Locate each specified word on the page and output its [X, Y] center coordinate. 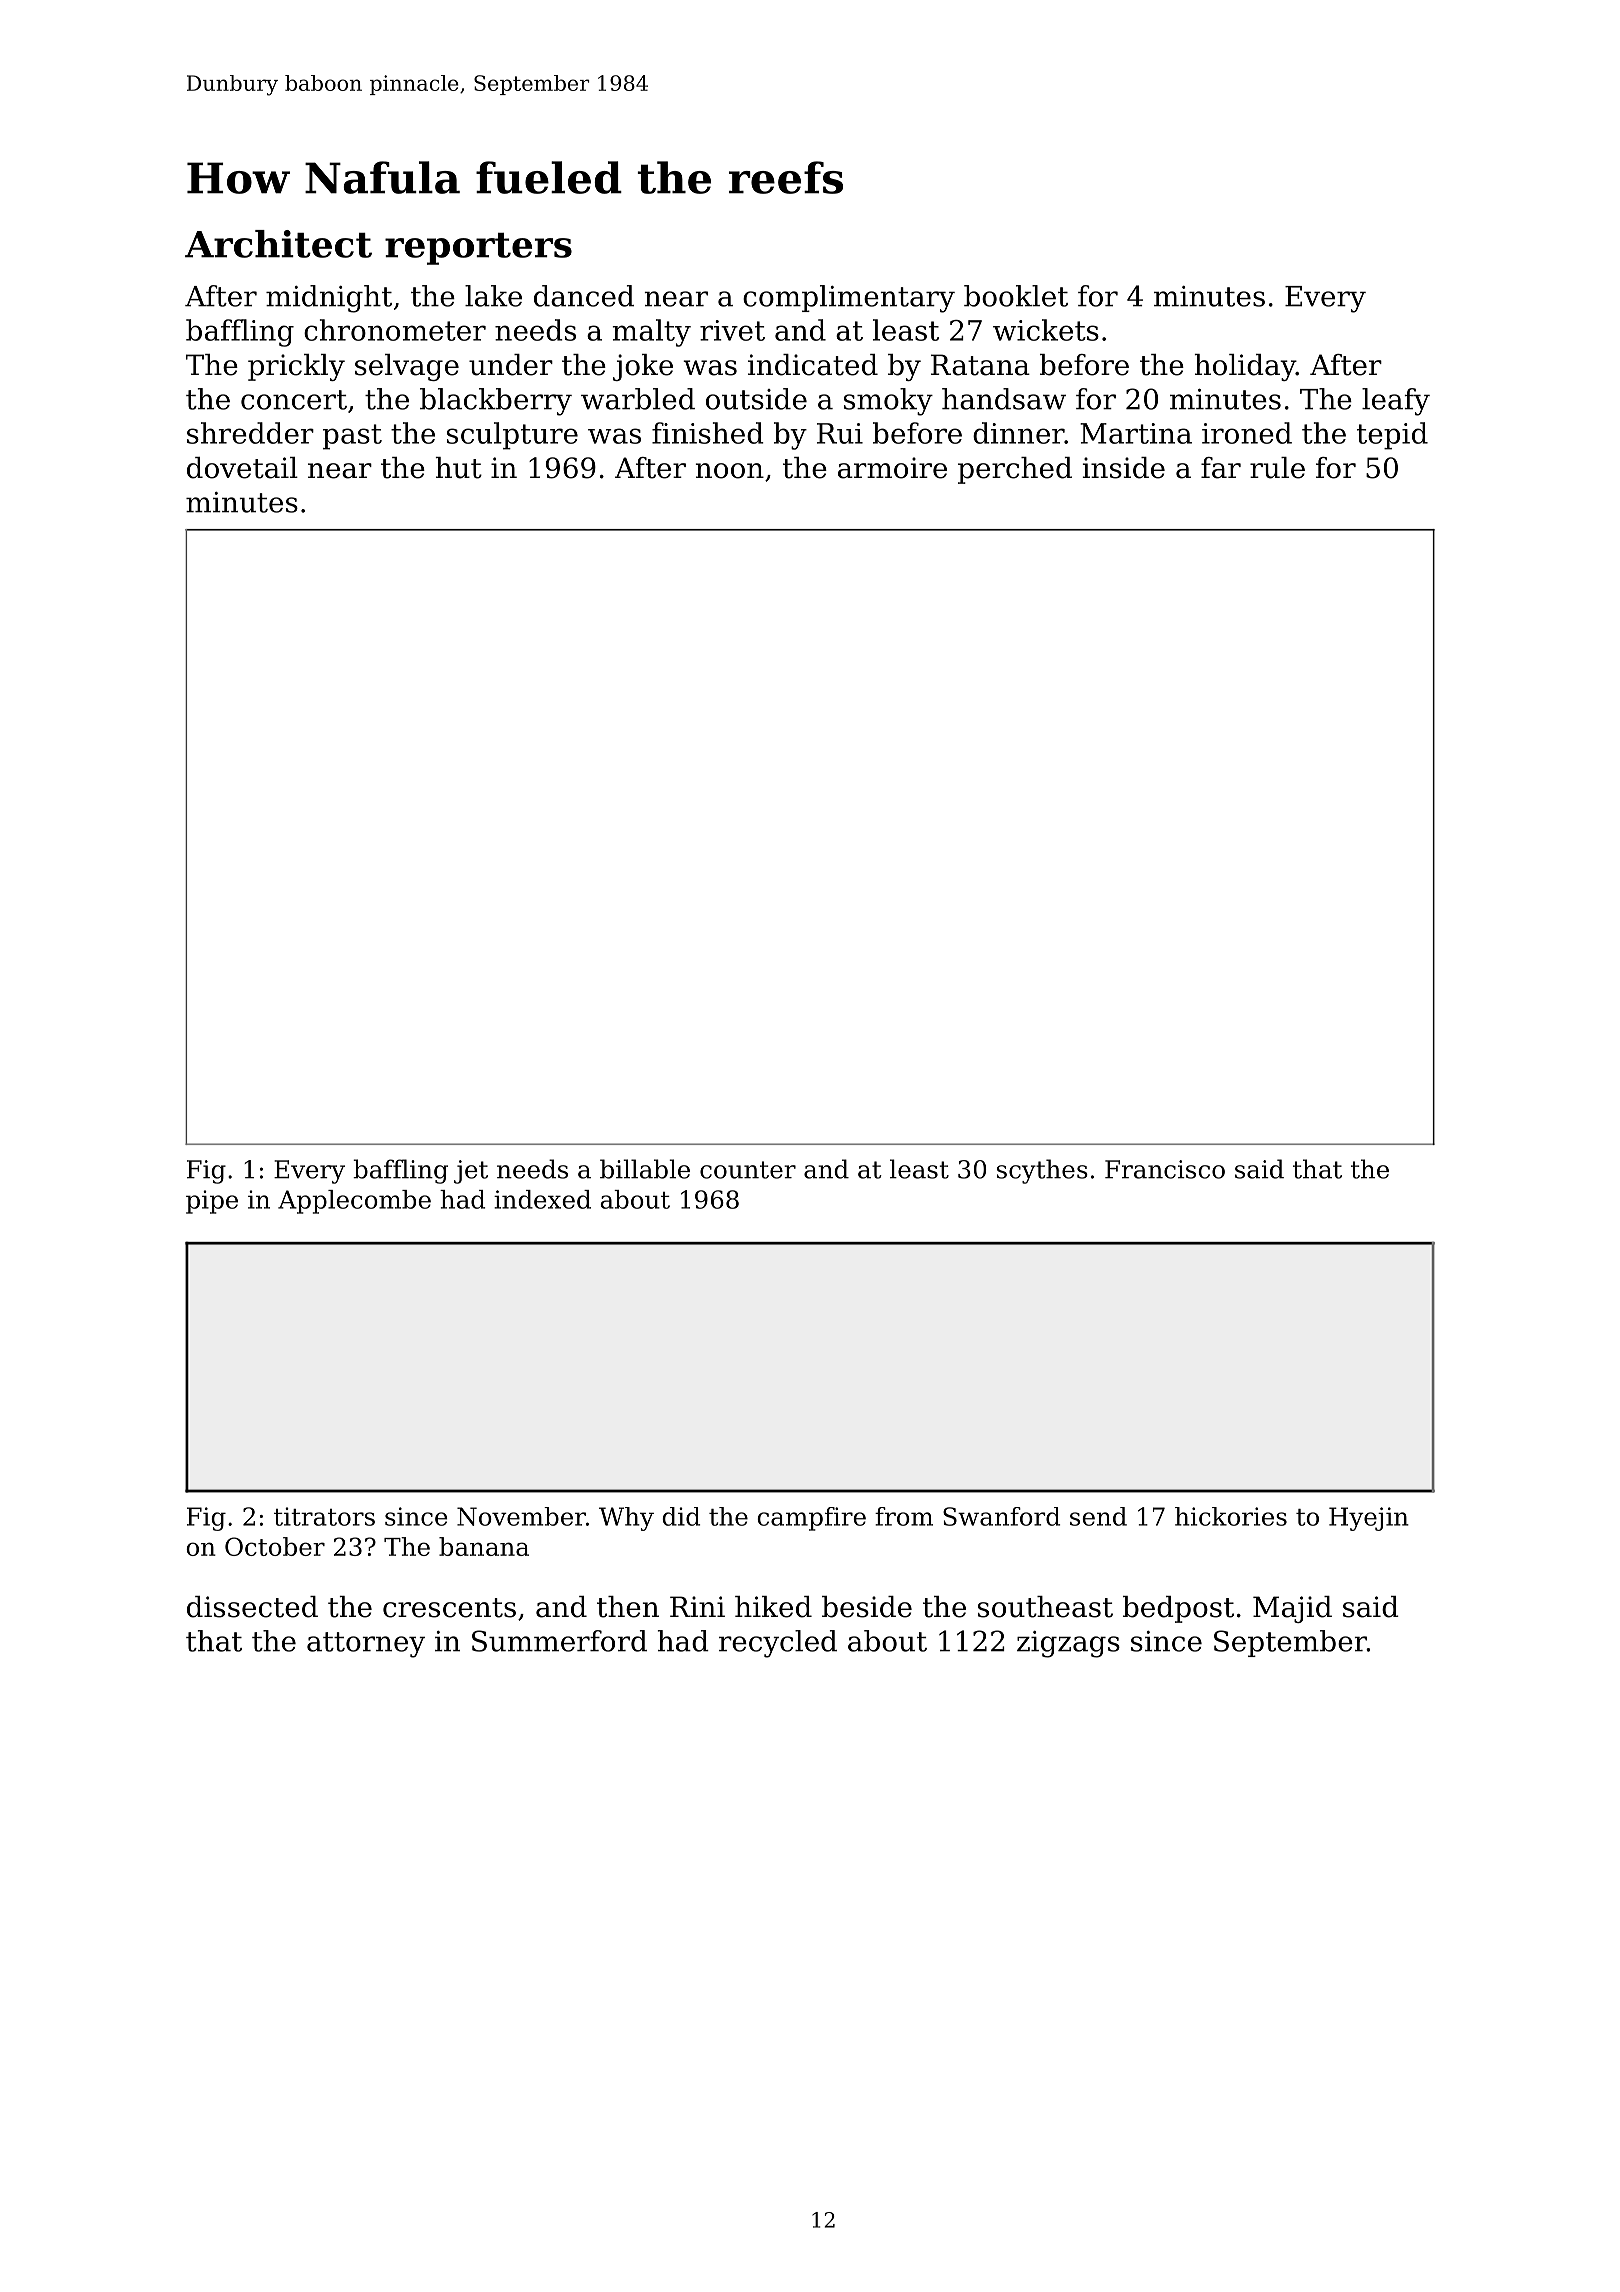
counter [748, 1170]
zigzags [1068, 1644]
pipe [212, 1202]
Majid [1292, 1609]
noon [730, 471]
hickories [1231, 1516]
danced [584, 296]
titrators [324, 1516]
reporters [478, 249]
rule [1277, 468]
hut [458, 468]
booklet [1016, 296]
